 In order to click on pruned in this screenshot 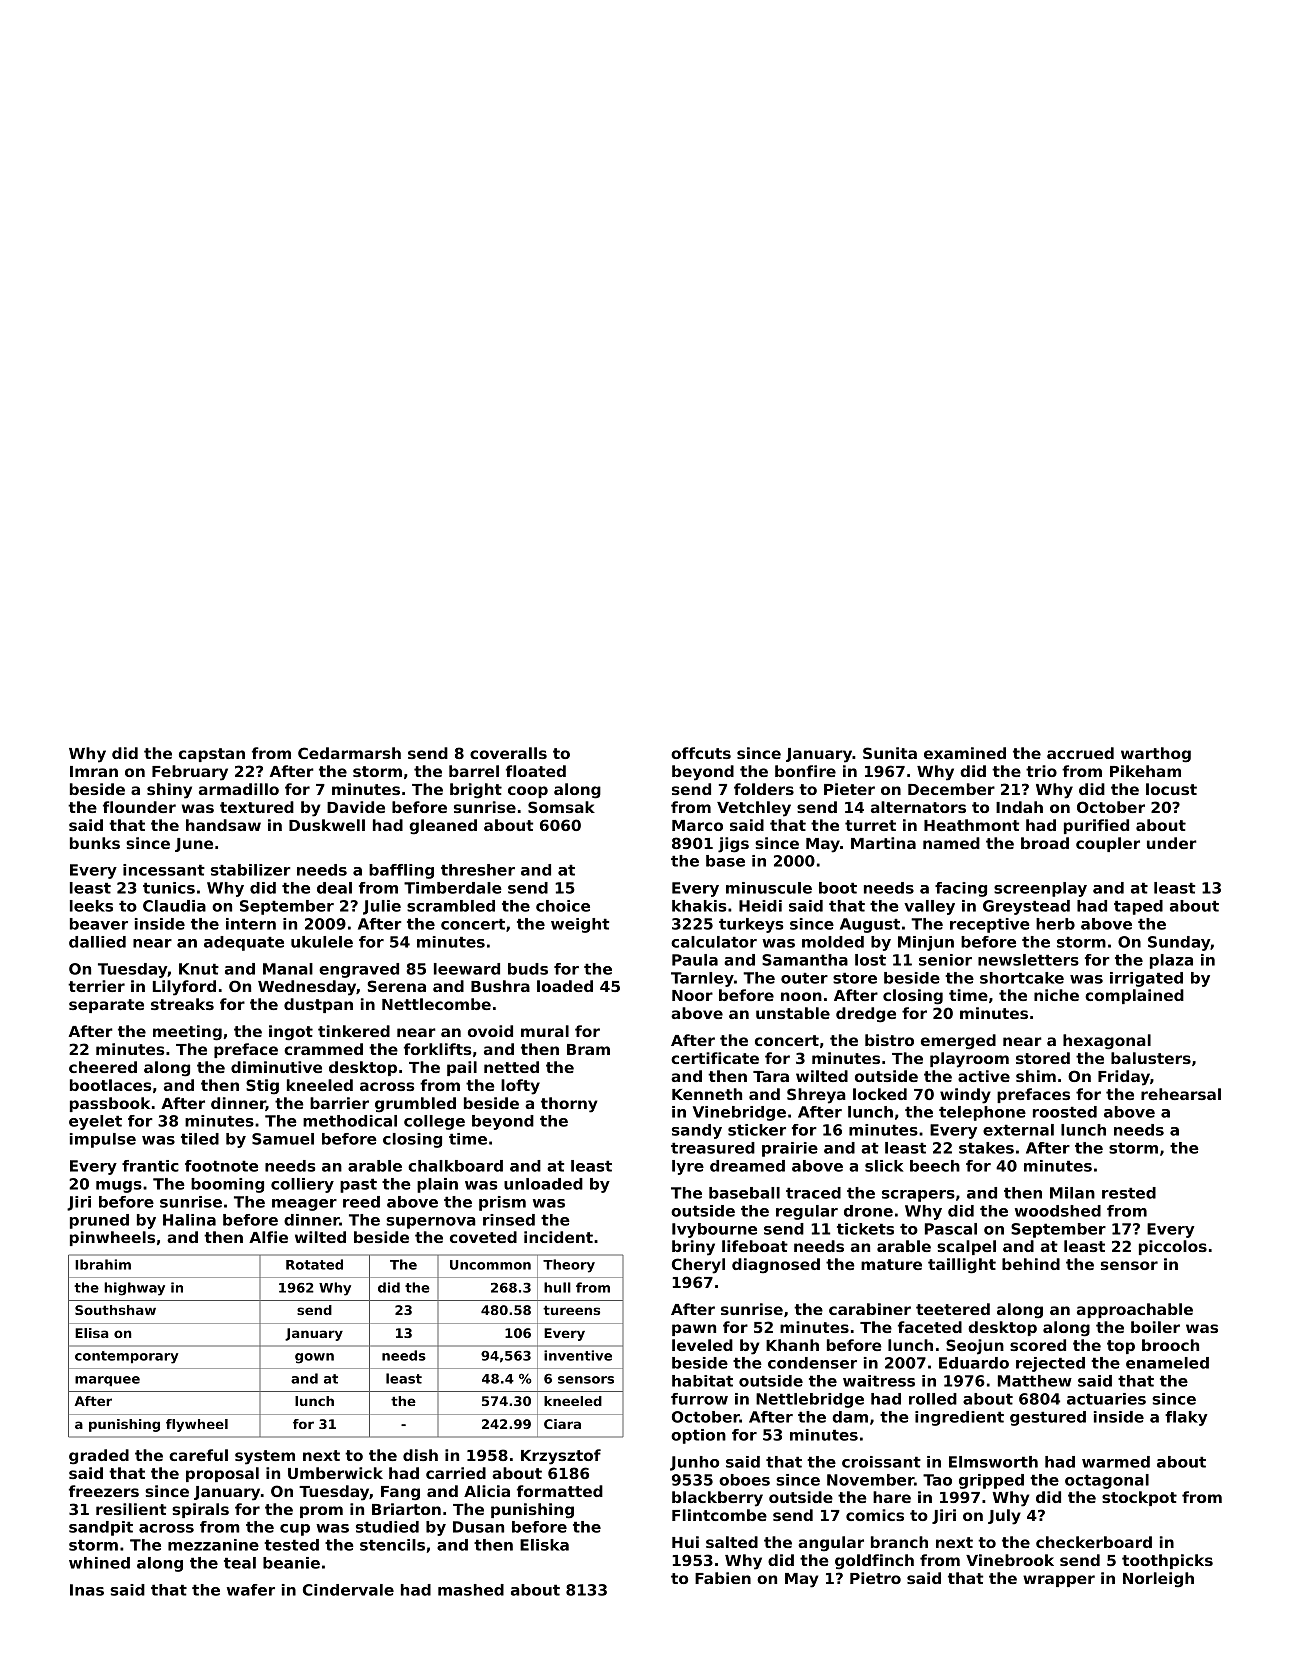, I will do `click(99, 1221)`.
